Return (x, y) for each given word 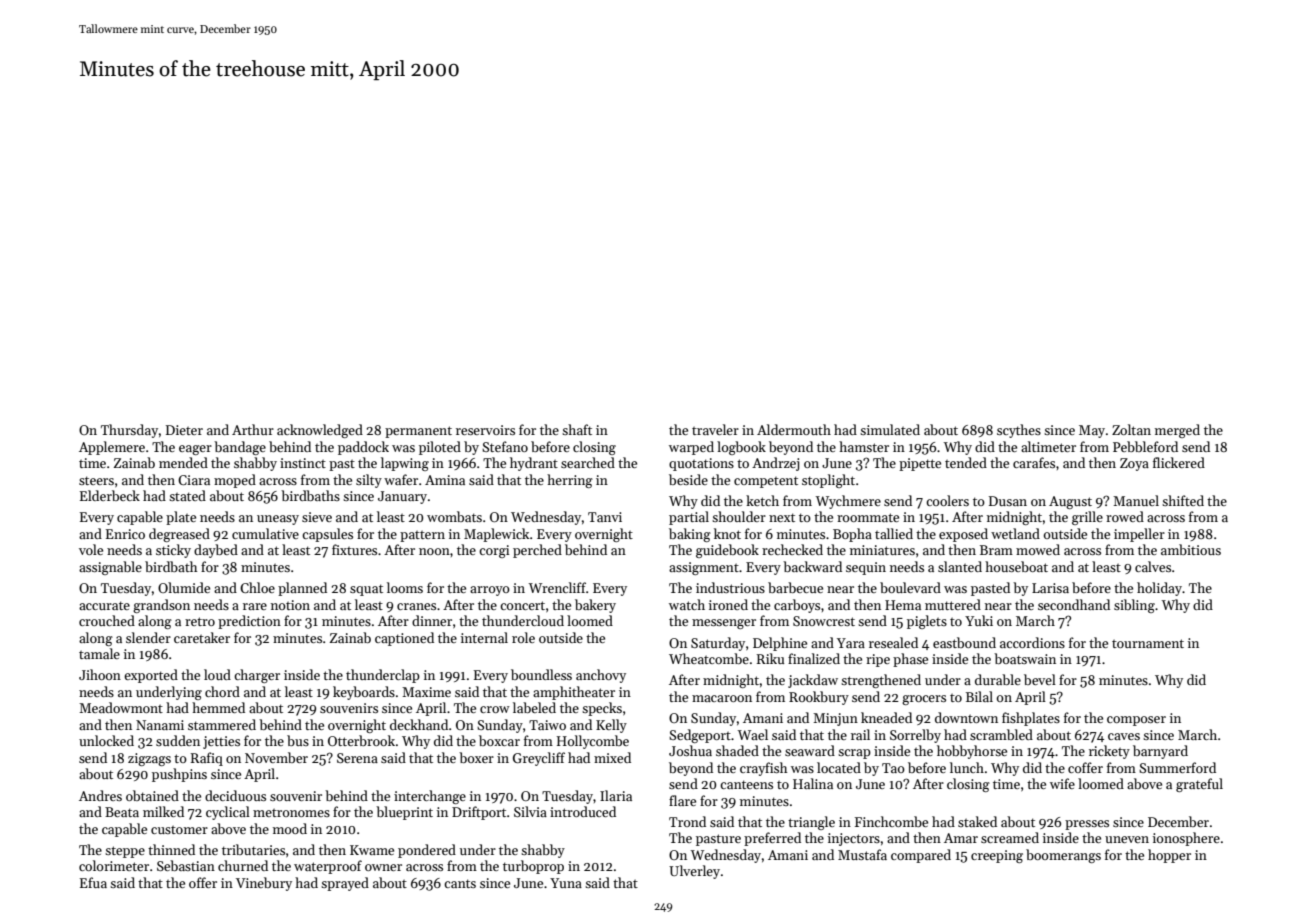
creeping (997, 856)
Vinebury (264, 884)
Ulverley (694, 872)
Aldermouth (794, 429)
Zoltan (1131, 429)
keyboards (364, 693)
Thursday (129, 431)
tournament (1148, 643)
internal (484, 637)
